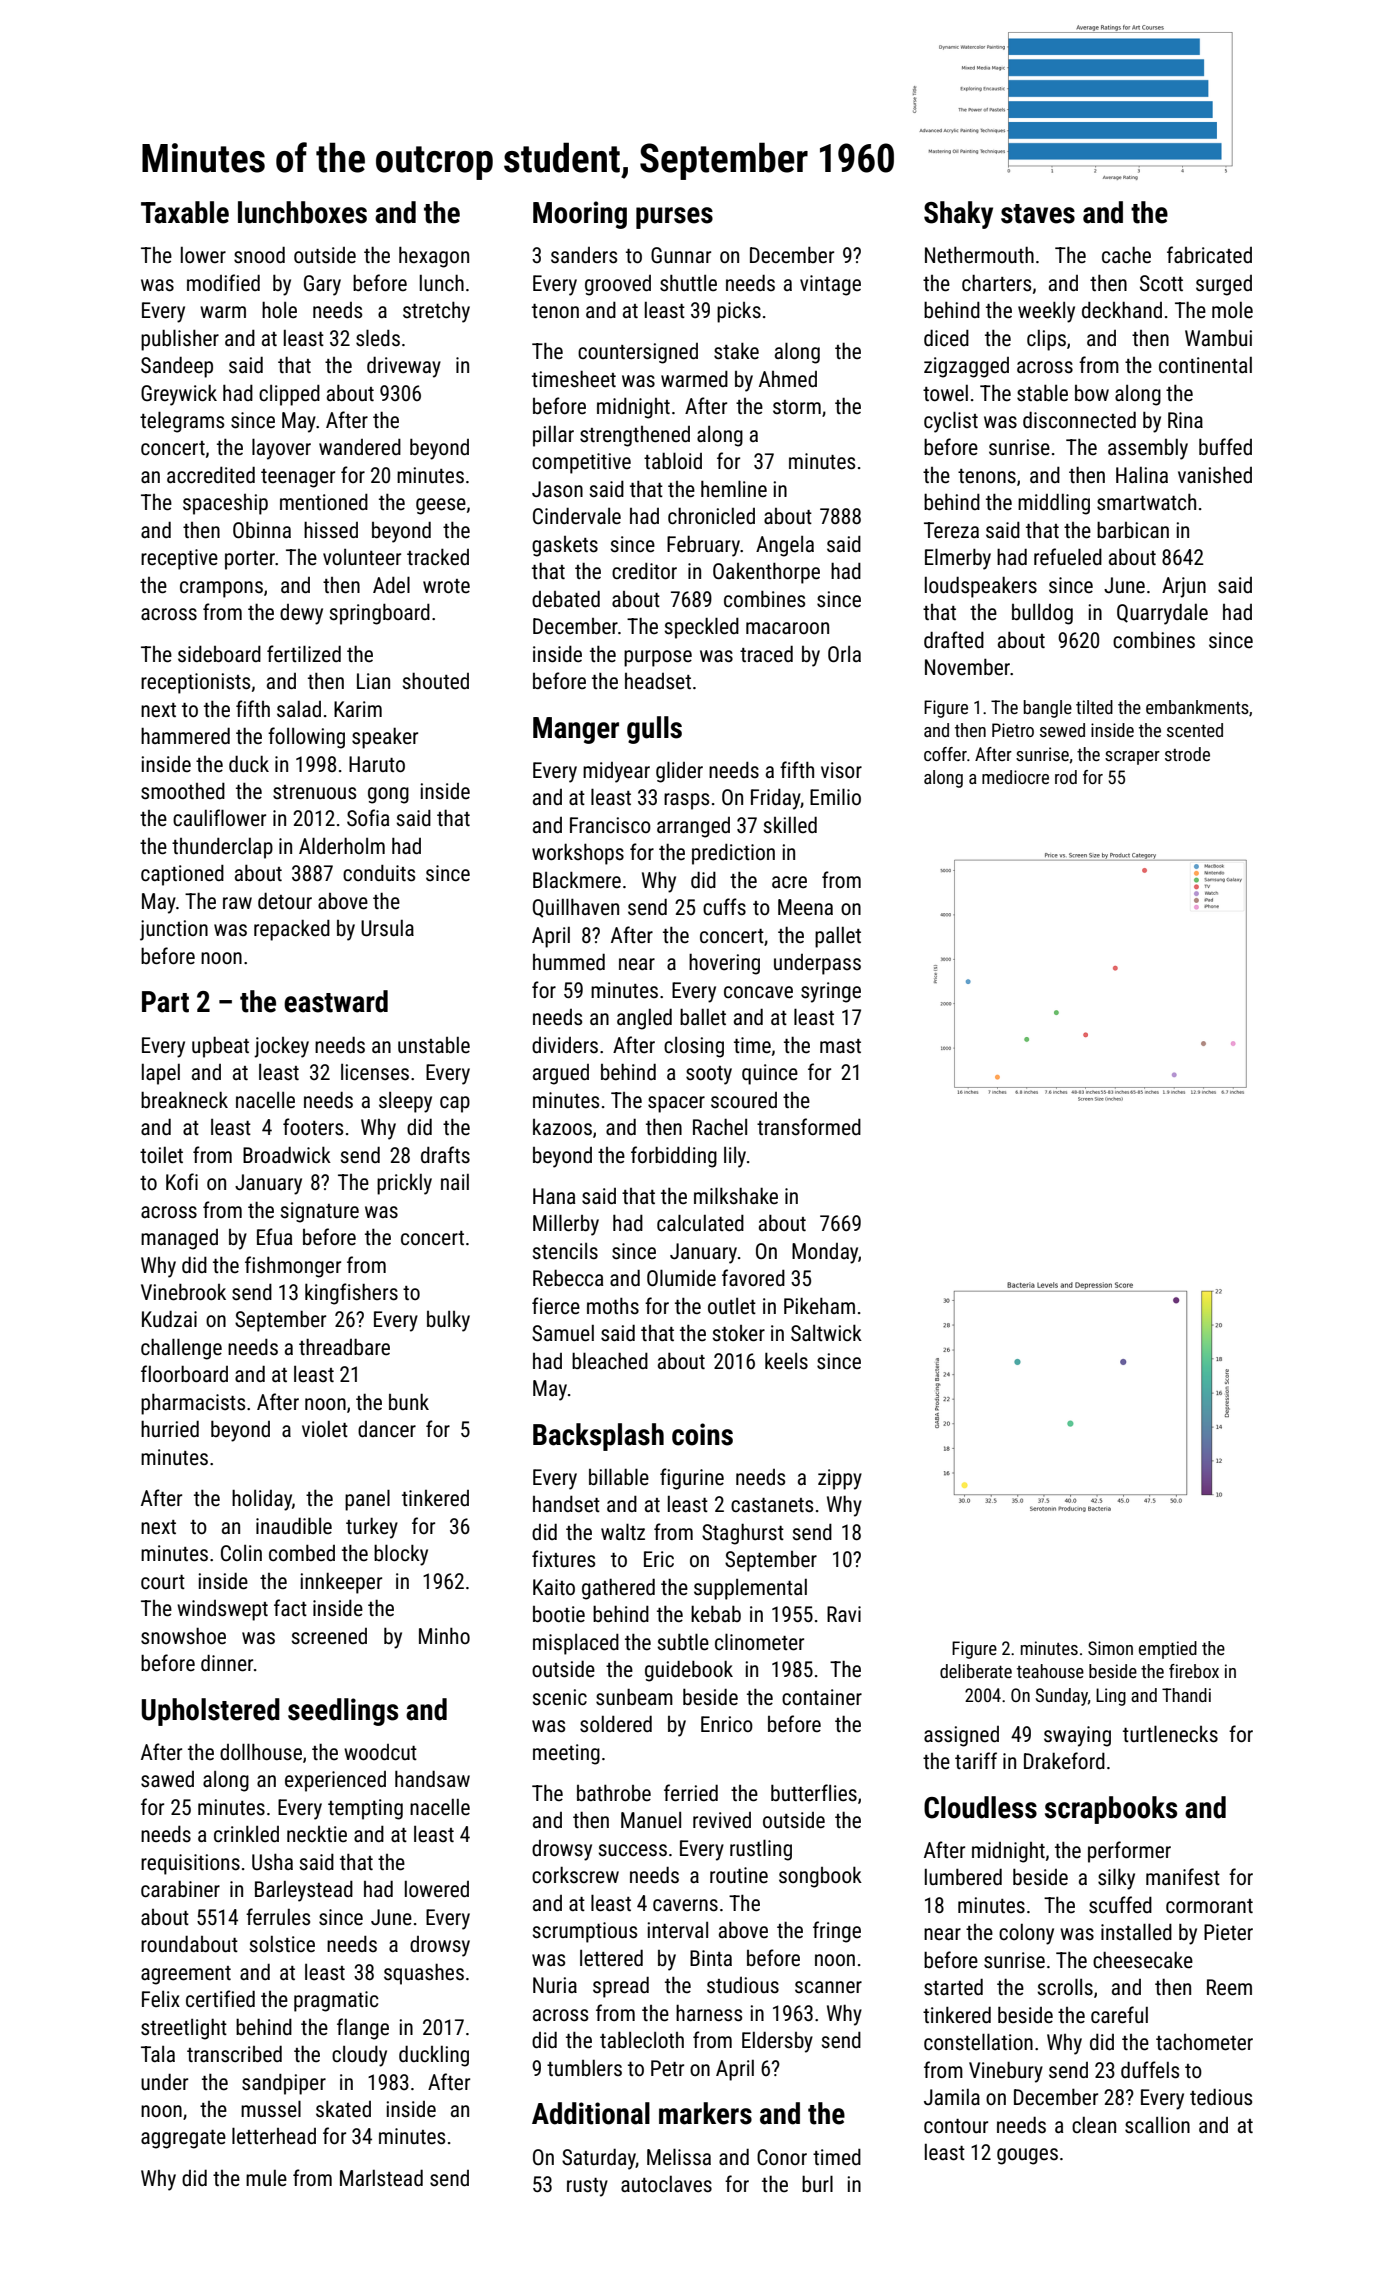  Describe the element at coordinates (1042, 614) in the screenshot. I see `bulldog` at that location.
